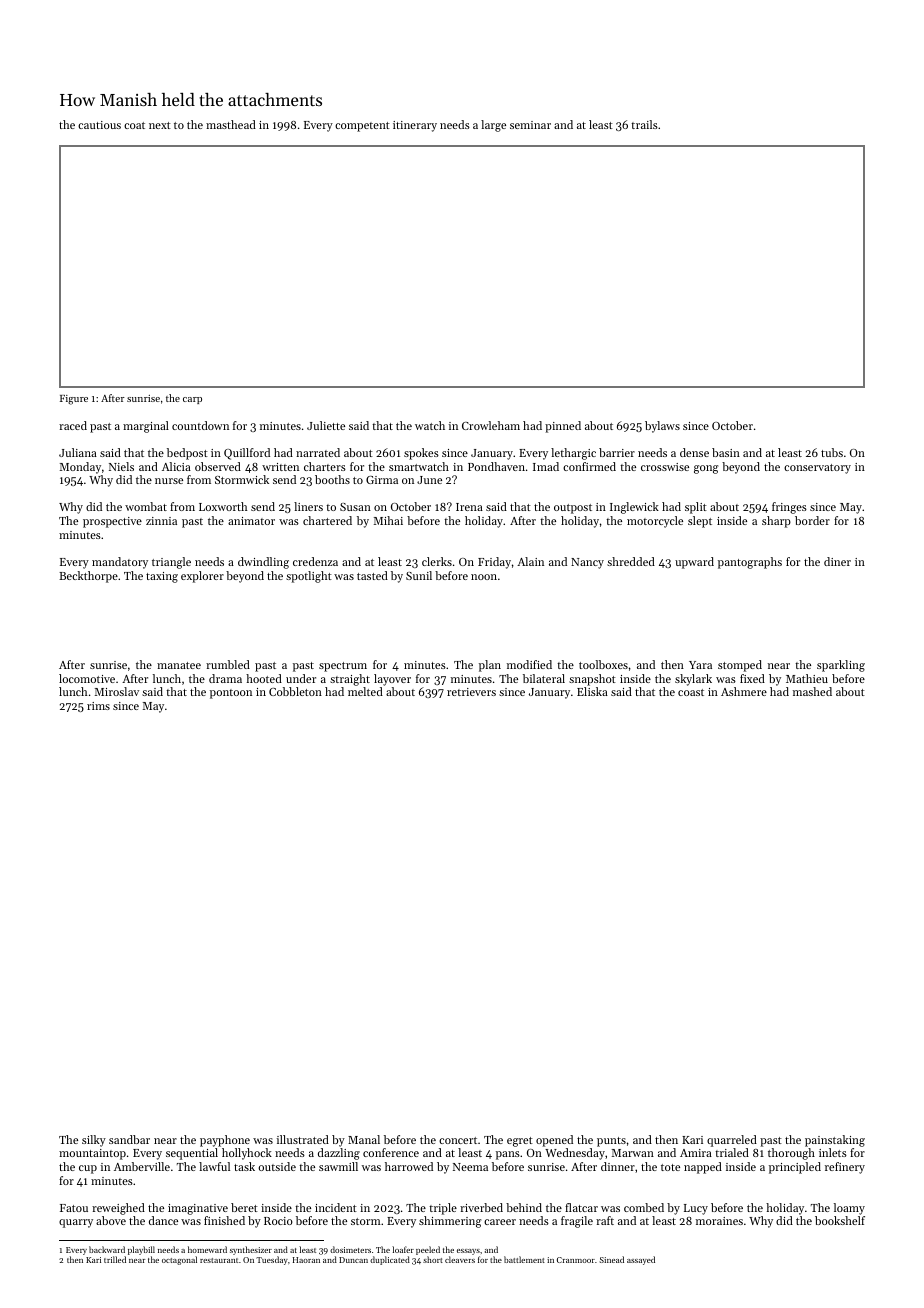  What do you see at coordinates (362, 127) in the document?
I see `competent` at bounding box center [362, 127].
